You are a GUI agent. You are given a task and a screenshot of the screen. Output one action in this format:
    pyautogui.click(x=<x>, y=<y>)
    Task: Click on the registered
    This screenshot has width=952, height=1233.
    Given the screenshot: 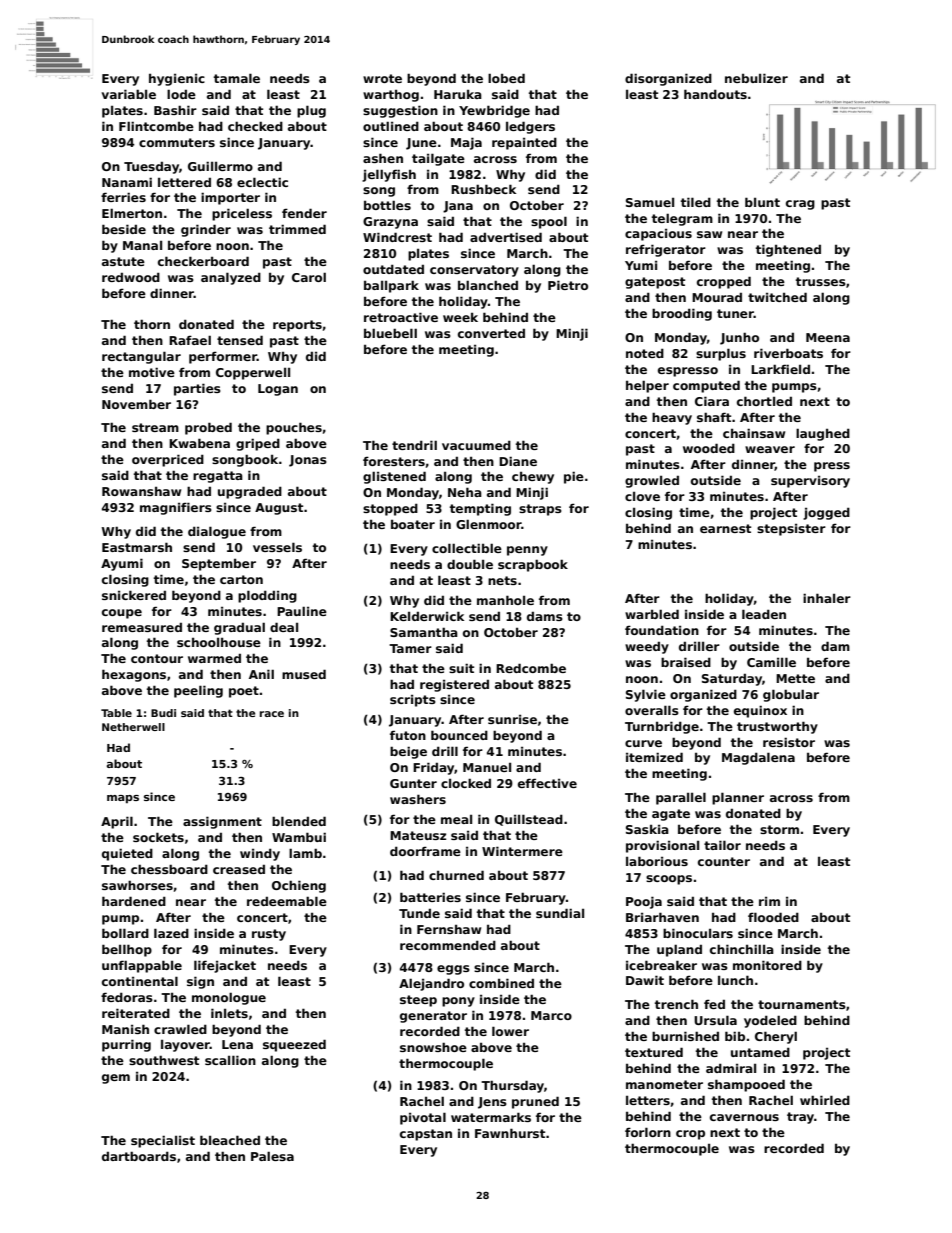 What is the action you would take?
    pyautogui.click(x=454, y=685)
